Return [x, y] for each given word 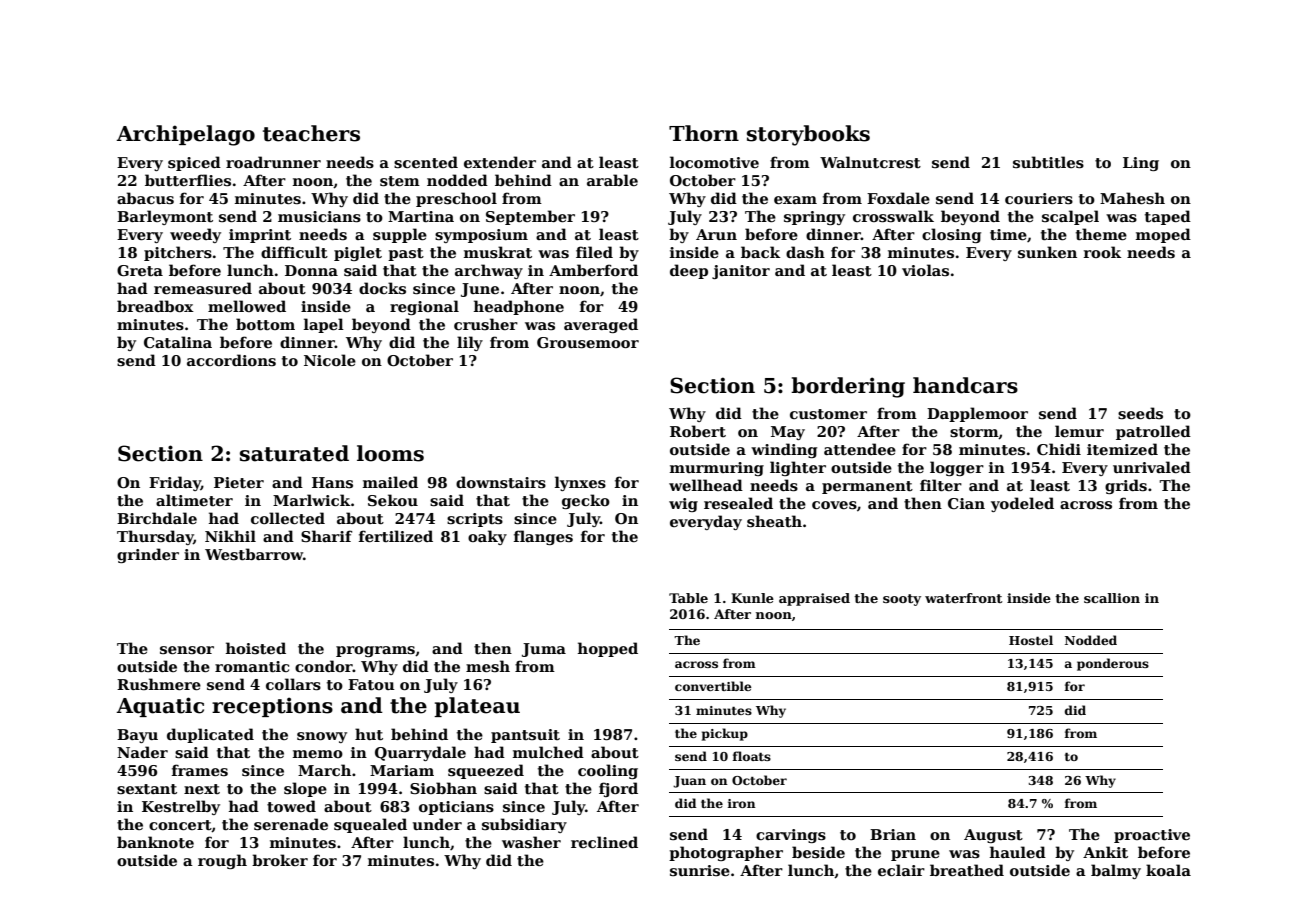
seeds [1140, 413]
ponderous [1113, 664]
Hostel [1031, 640]
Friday [175, 483]
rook [1102, 252]
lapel [324, 325]
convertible [713, 686]
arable [612, 180]
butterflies [188, 180]
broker [280, 860]
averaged [601, 325]
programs [375, 651]
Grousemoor [588, 343]
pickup [725, 734]
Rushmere [159, 684]
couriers [1039, 199]
